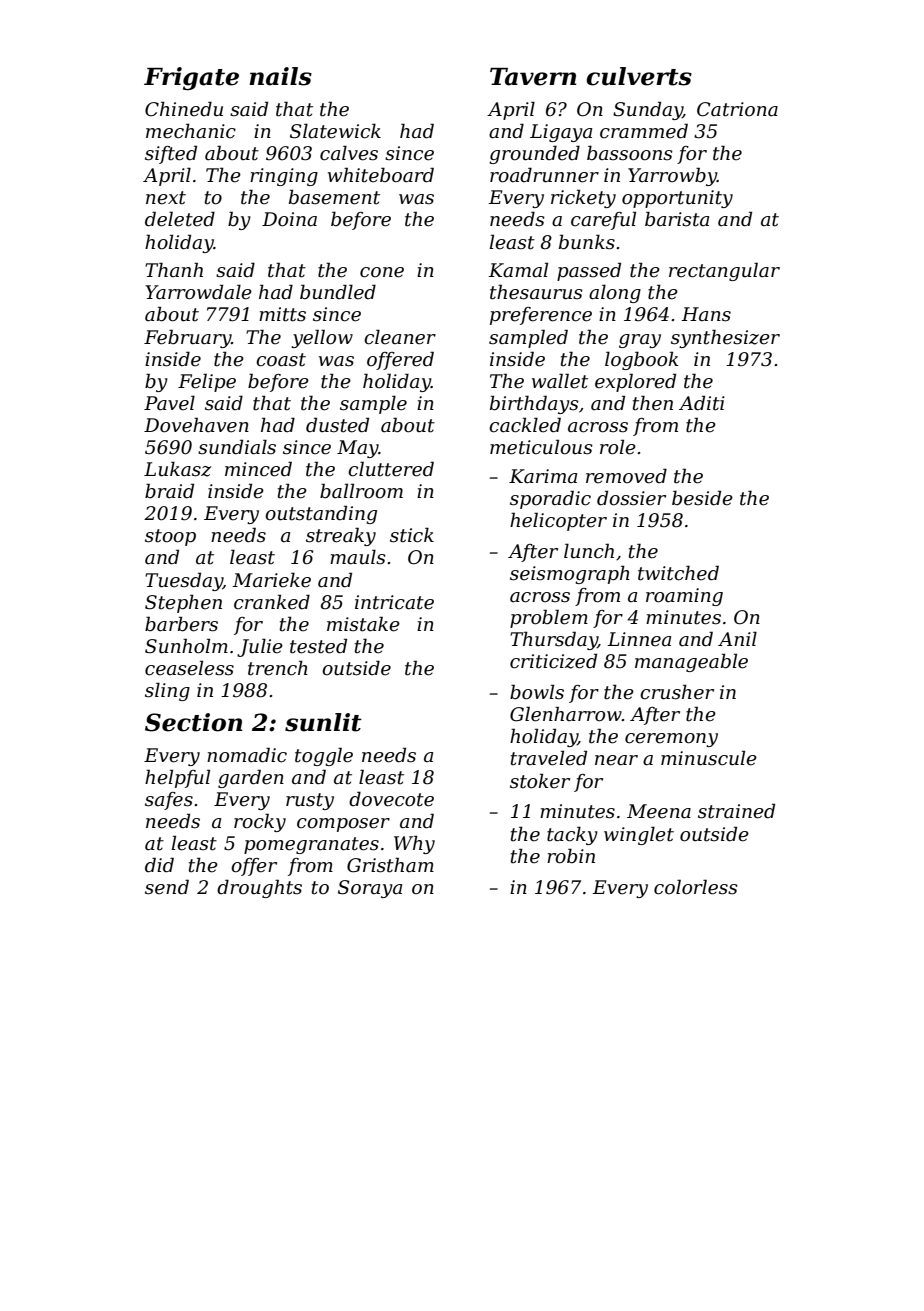  I want to click on outstanding, so click(321, 514).
